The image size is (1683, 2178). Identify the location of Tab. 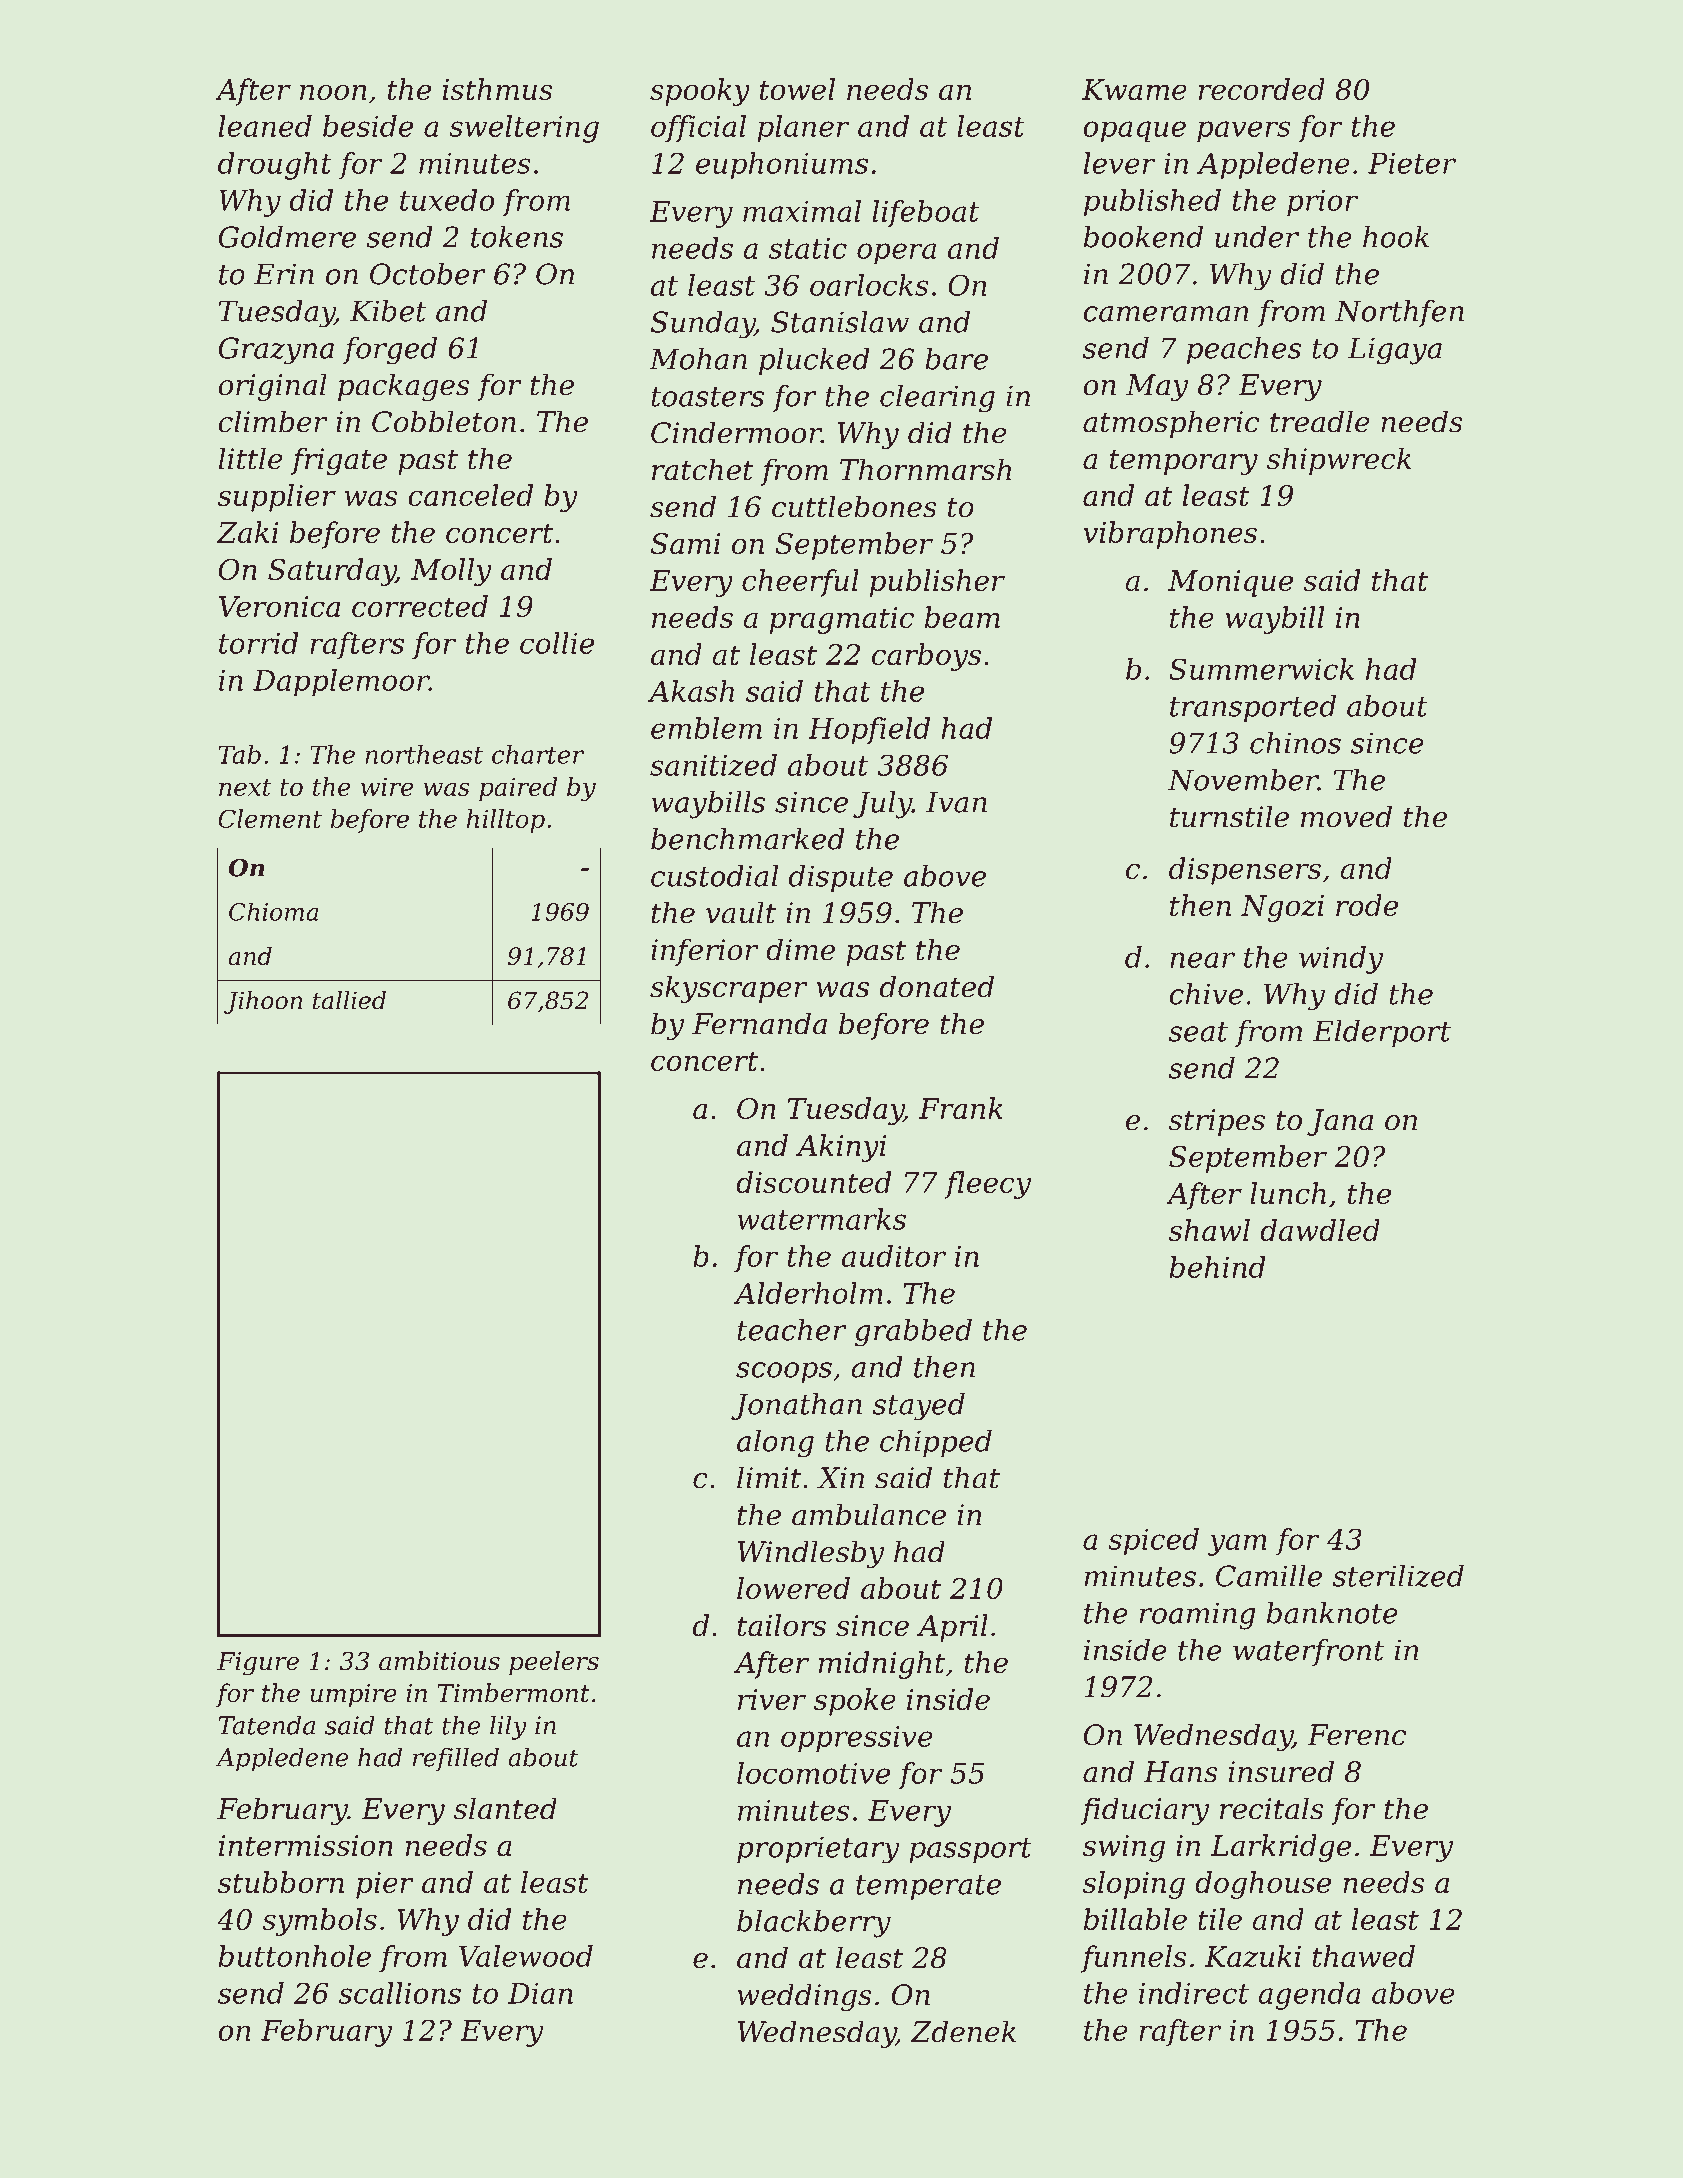
(240, 754).
